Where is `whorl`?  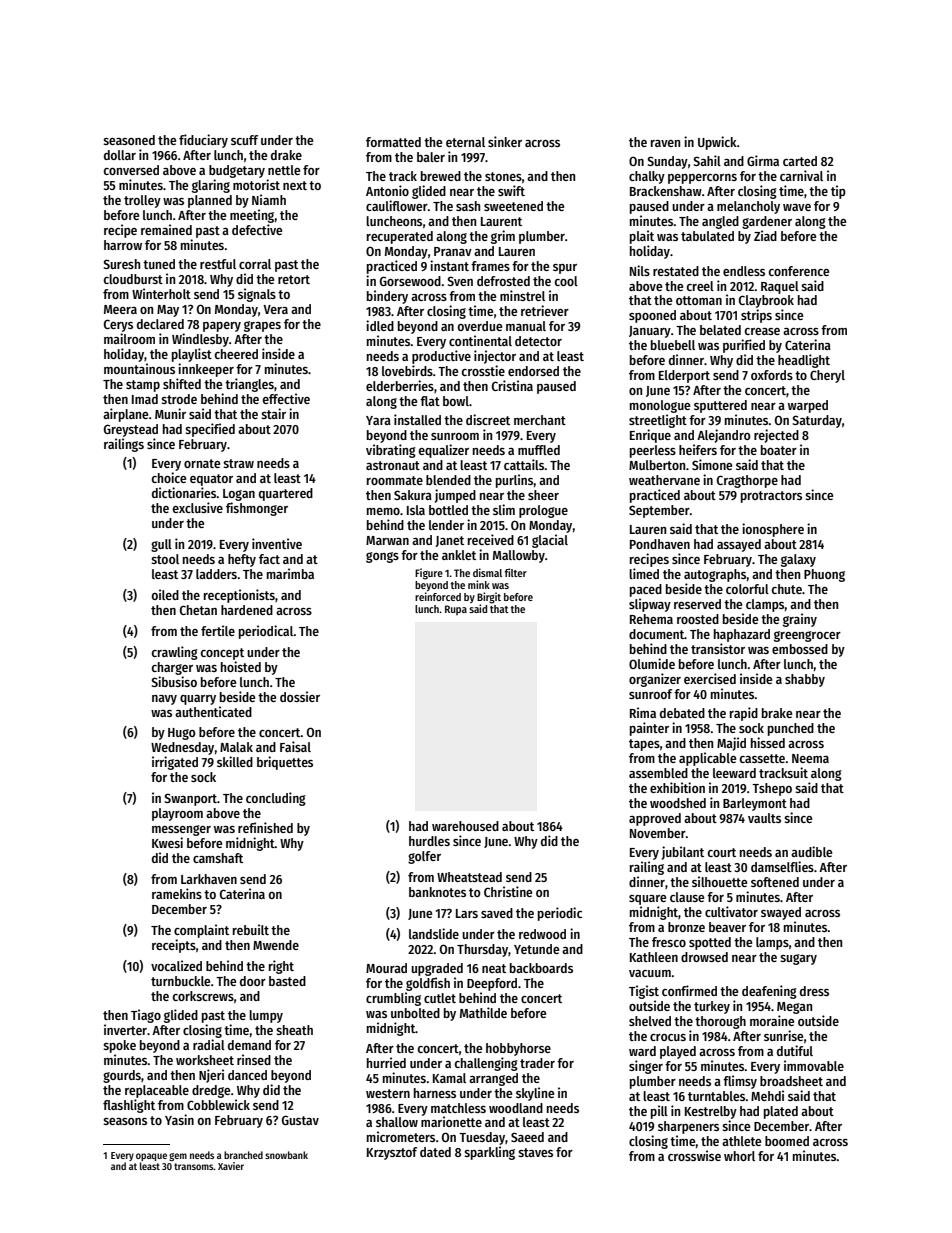 whorl is located at coordinates (739, 1156).
